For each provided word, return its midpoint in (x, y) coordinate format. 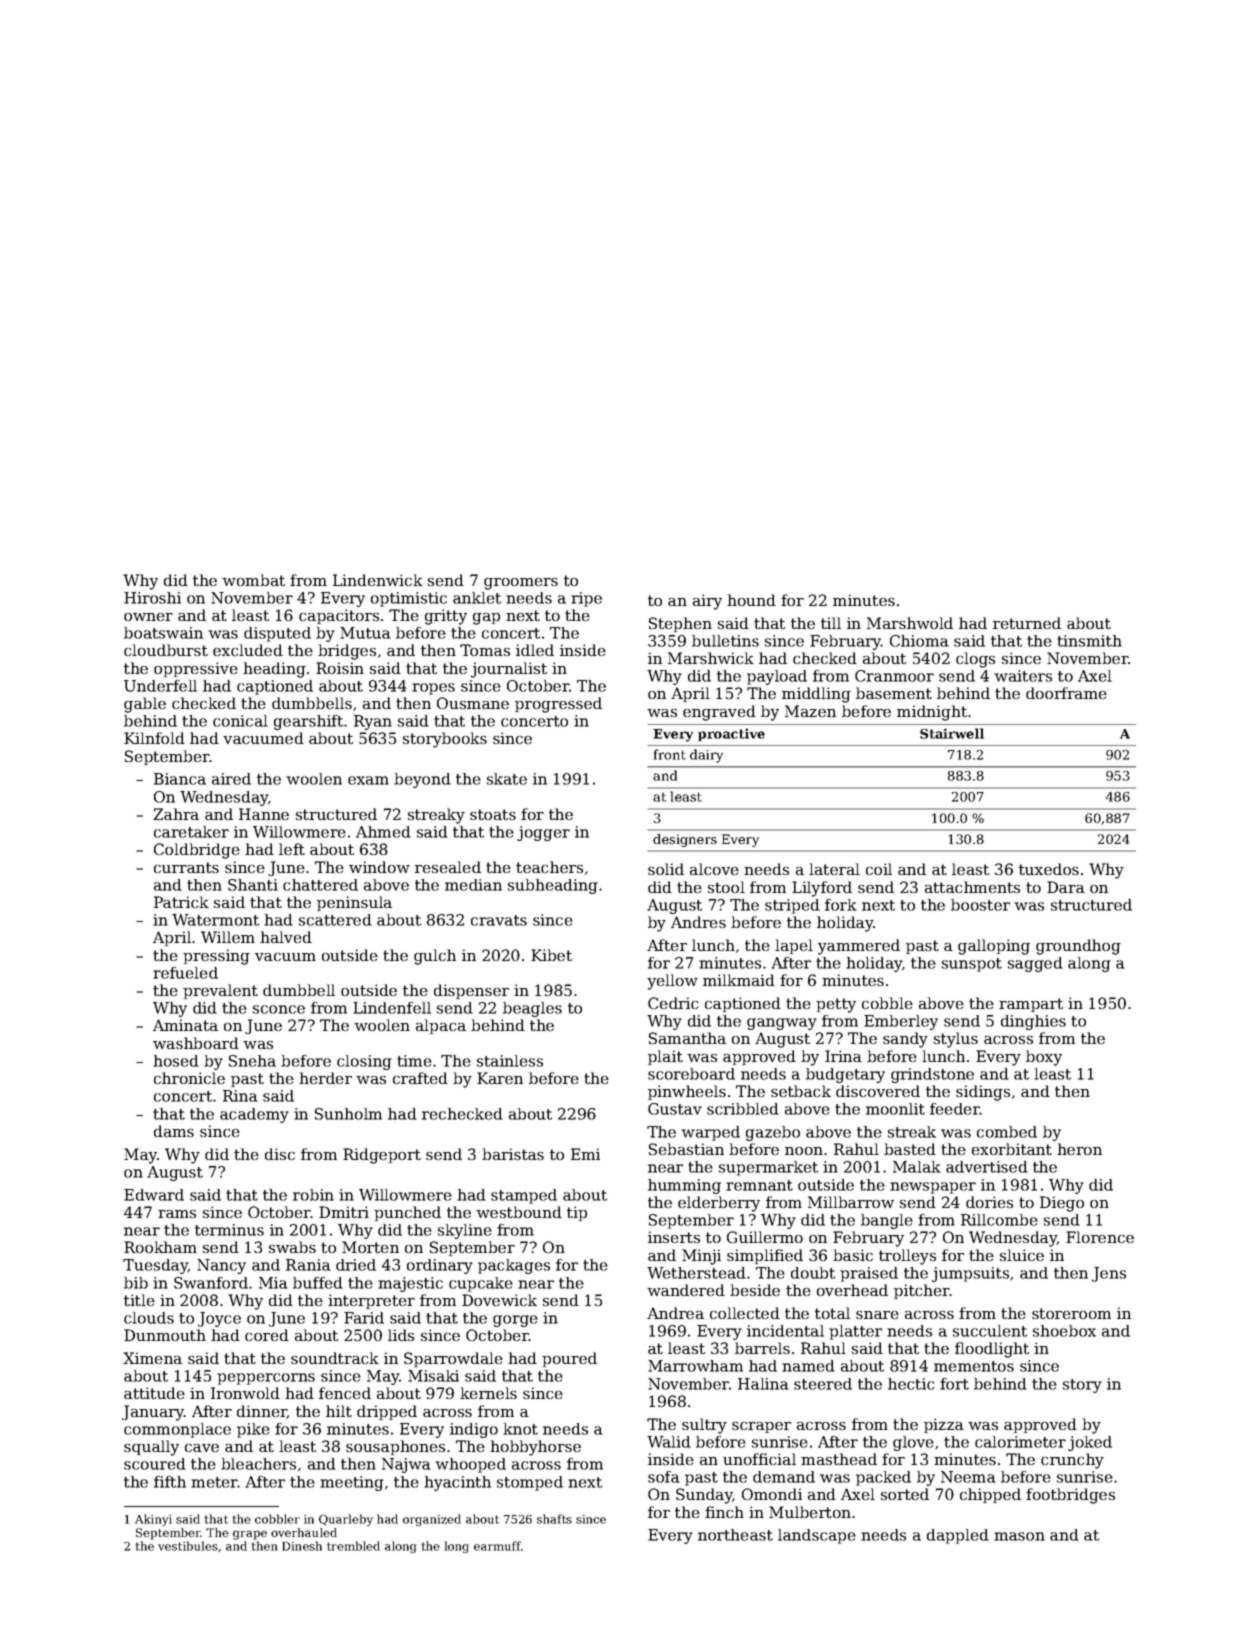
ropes (433, 689)
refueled (185, 973)
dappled (958, 1536)
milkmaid (739, 980)
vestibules (188, 1546)
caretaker (191, 832)
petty (836, 1005)
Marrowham (695, 1366)
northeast (735, 1535)
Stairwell (952, 733)
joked (1090, 1443)
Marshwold (910, 623)
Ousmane (473, 703)
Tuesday (155, 1266)
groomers (521, 584)
